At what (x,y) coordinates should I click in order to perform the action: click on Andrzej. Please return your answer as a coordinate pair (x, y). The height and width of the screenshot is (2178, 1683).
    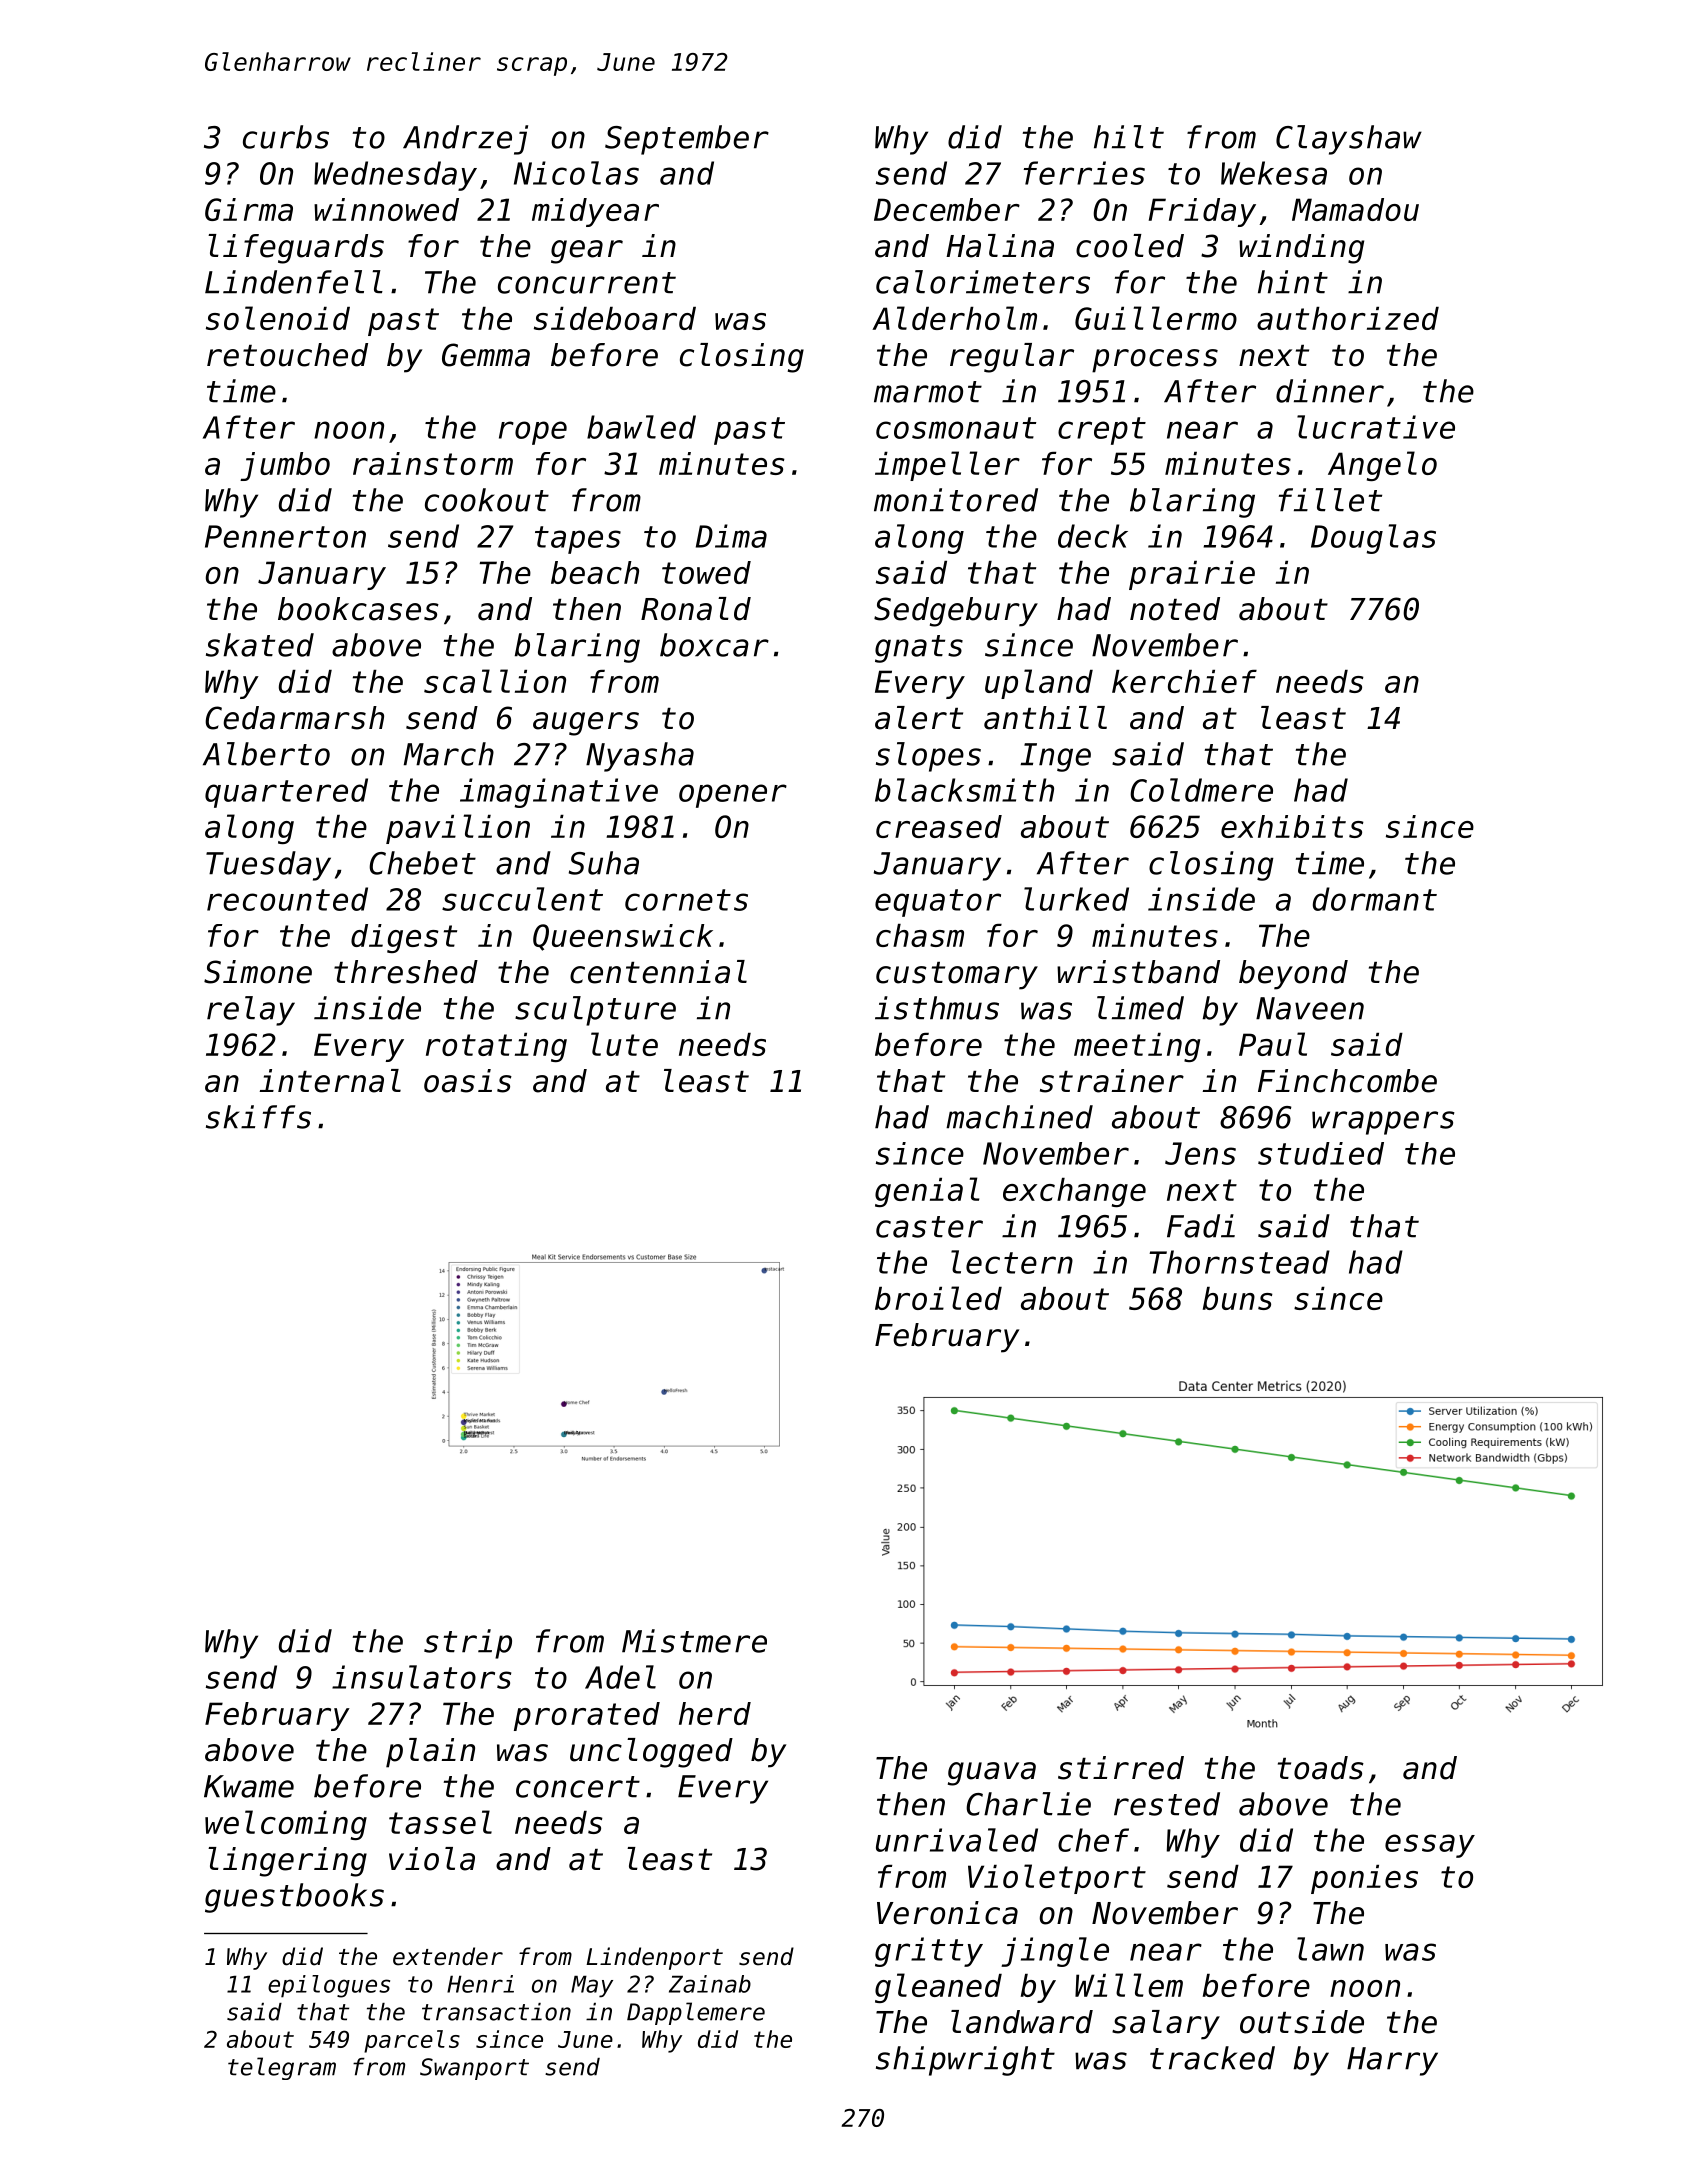
    Looking at the image, I should click on (465, 140).
